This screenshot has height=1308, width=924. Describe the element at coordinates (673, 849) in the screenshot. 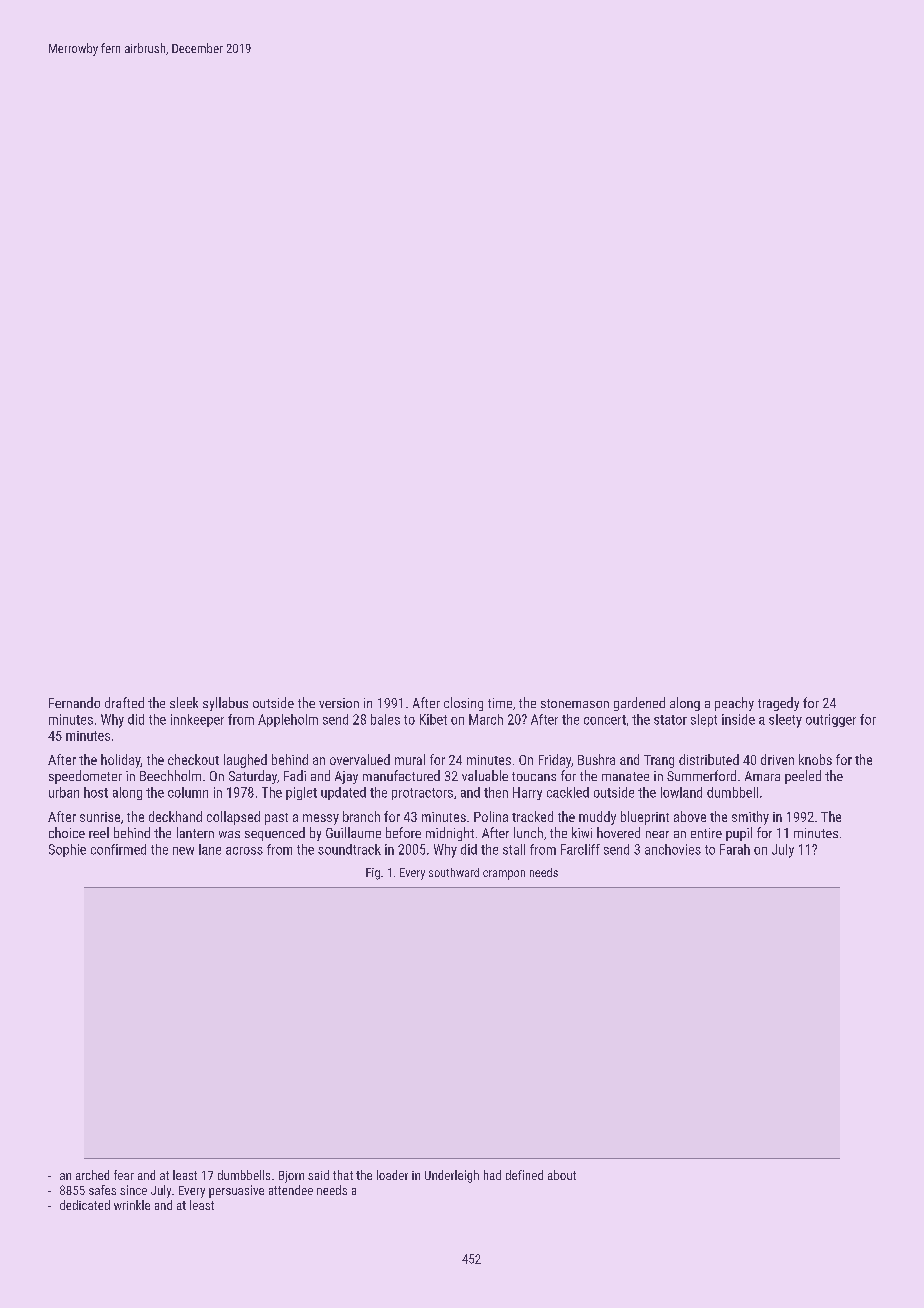

I see `anchovies` at that location.
